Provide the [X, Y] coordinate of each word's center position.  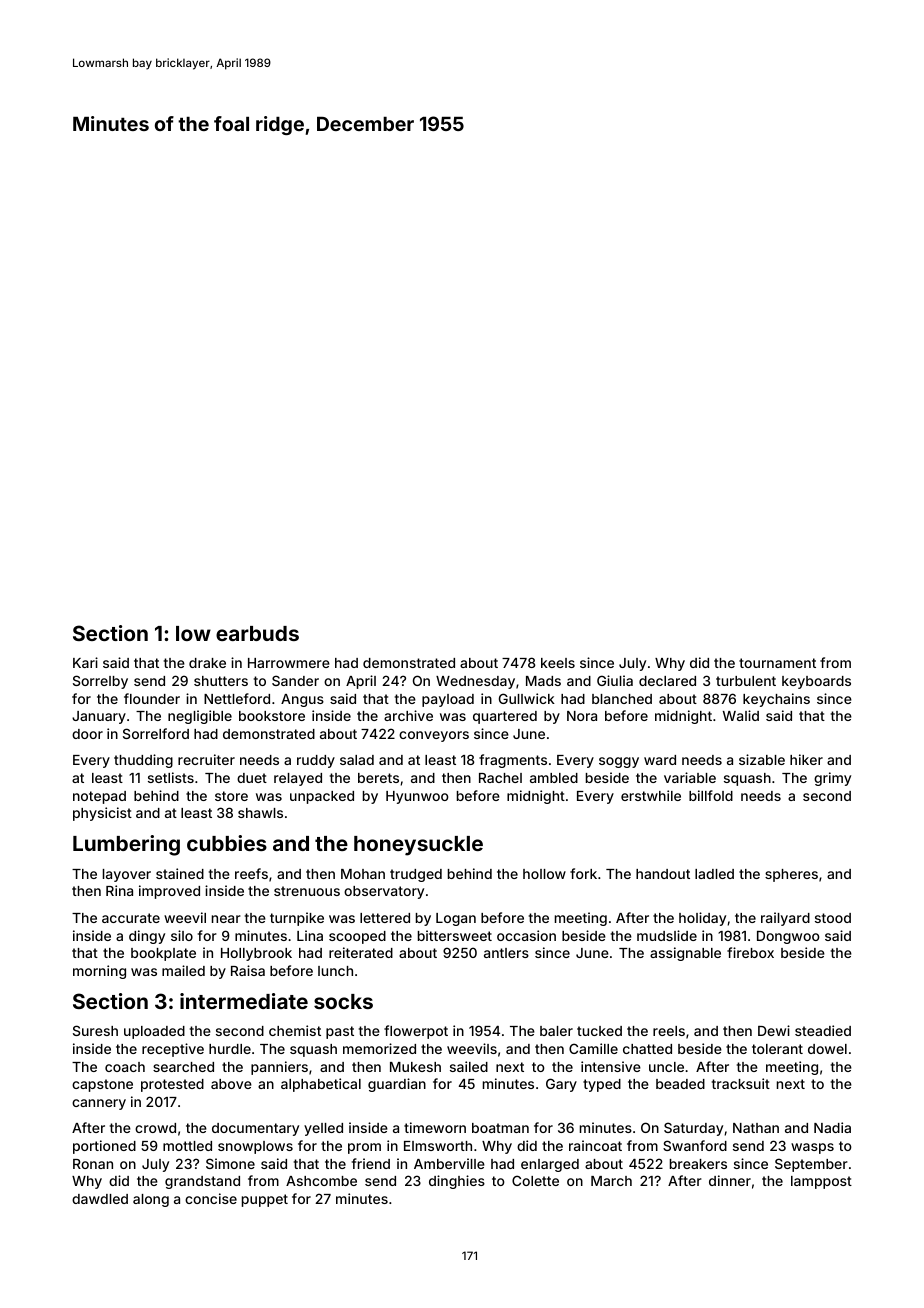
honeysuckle [418, 846]
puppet [265, 1200]
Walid [741, 715]
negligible [200, 717]
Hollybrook [256, 954]
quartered [505, 717]
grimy [832, 779]
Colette [535, 1180]
